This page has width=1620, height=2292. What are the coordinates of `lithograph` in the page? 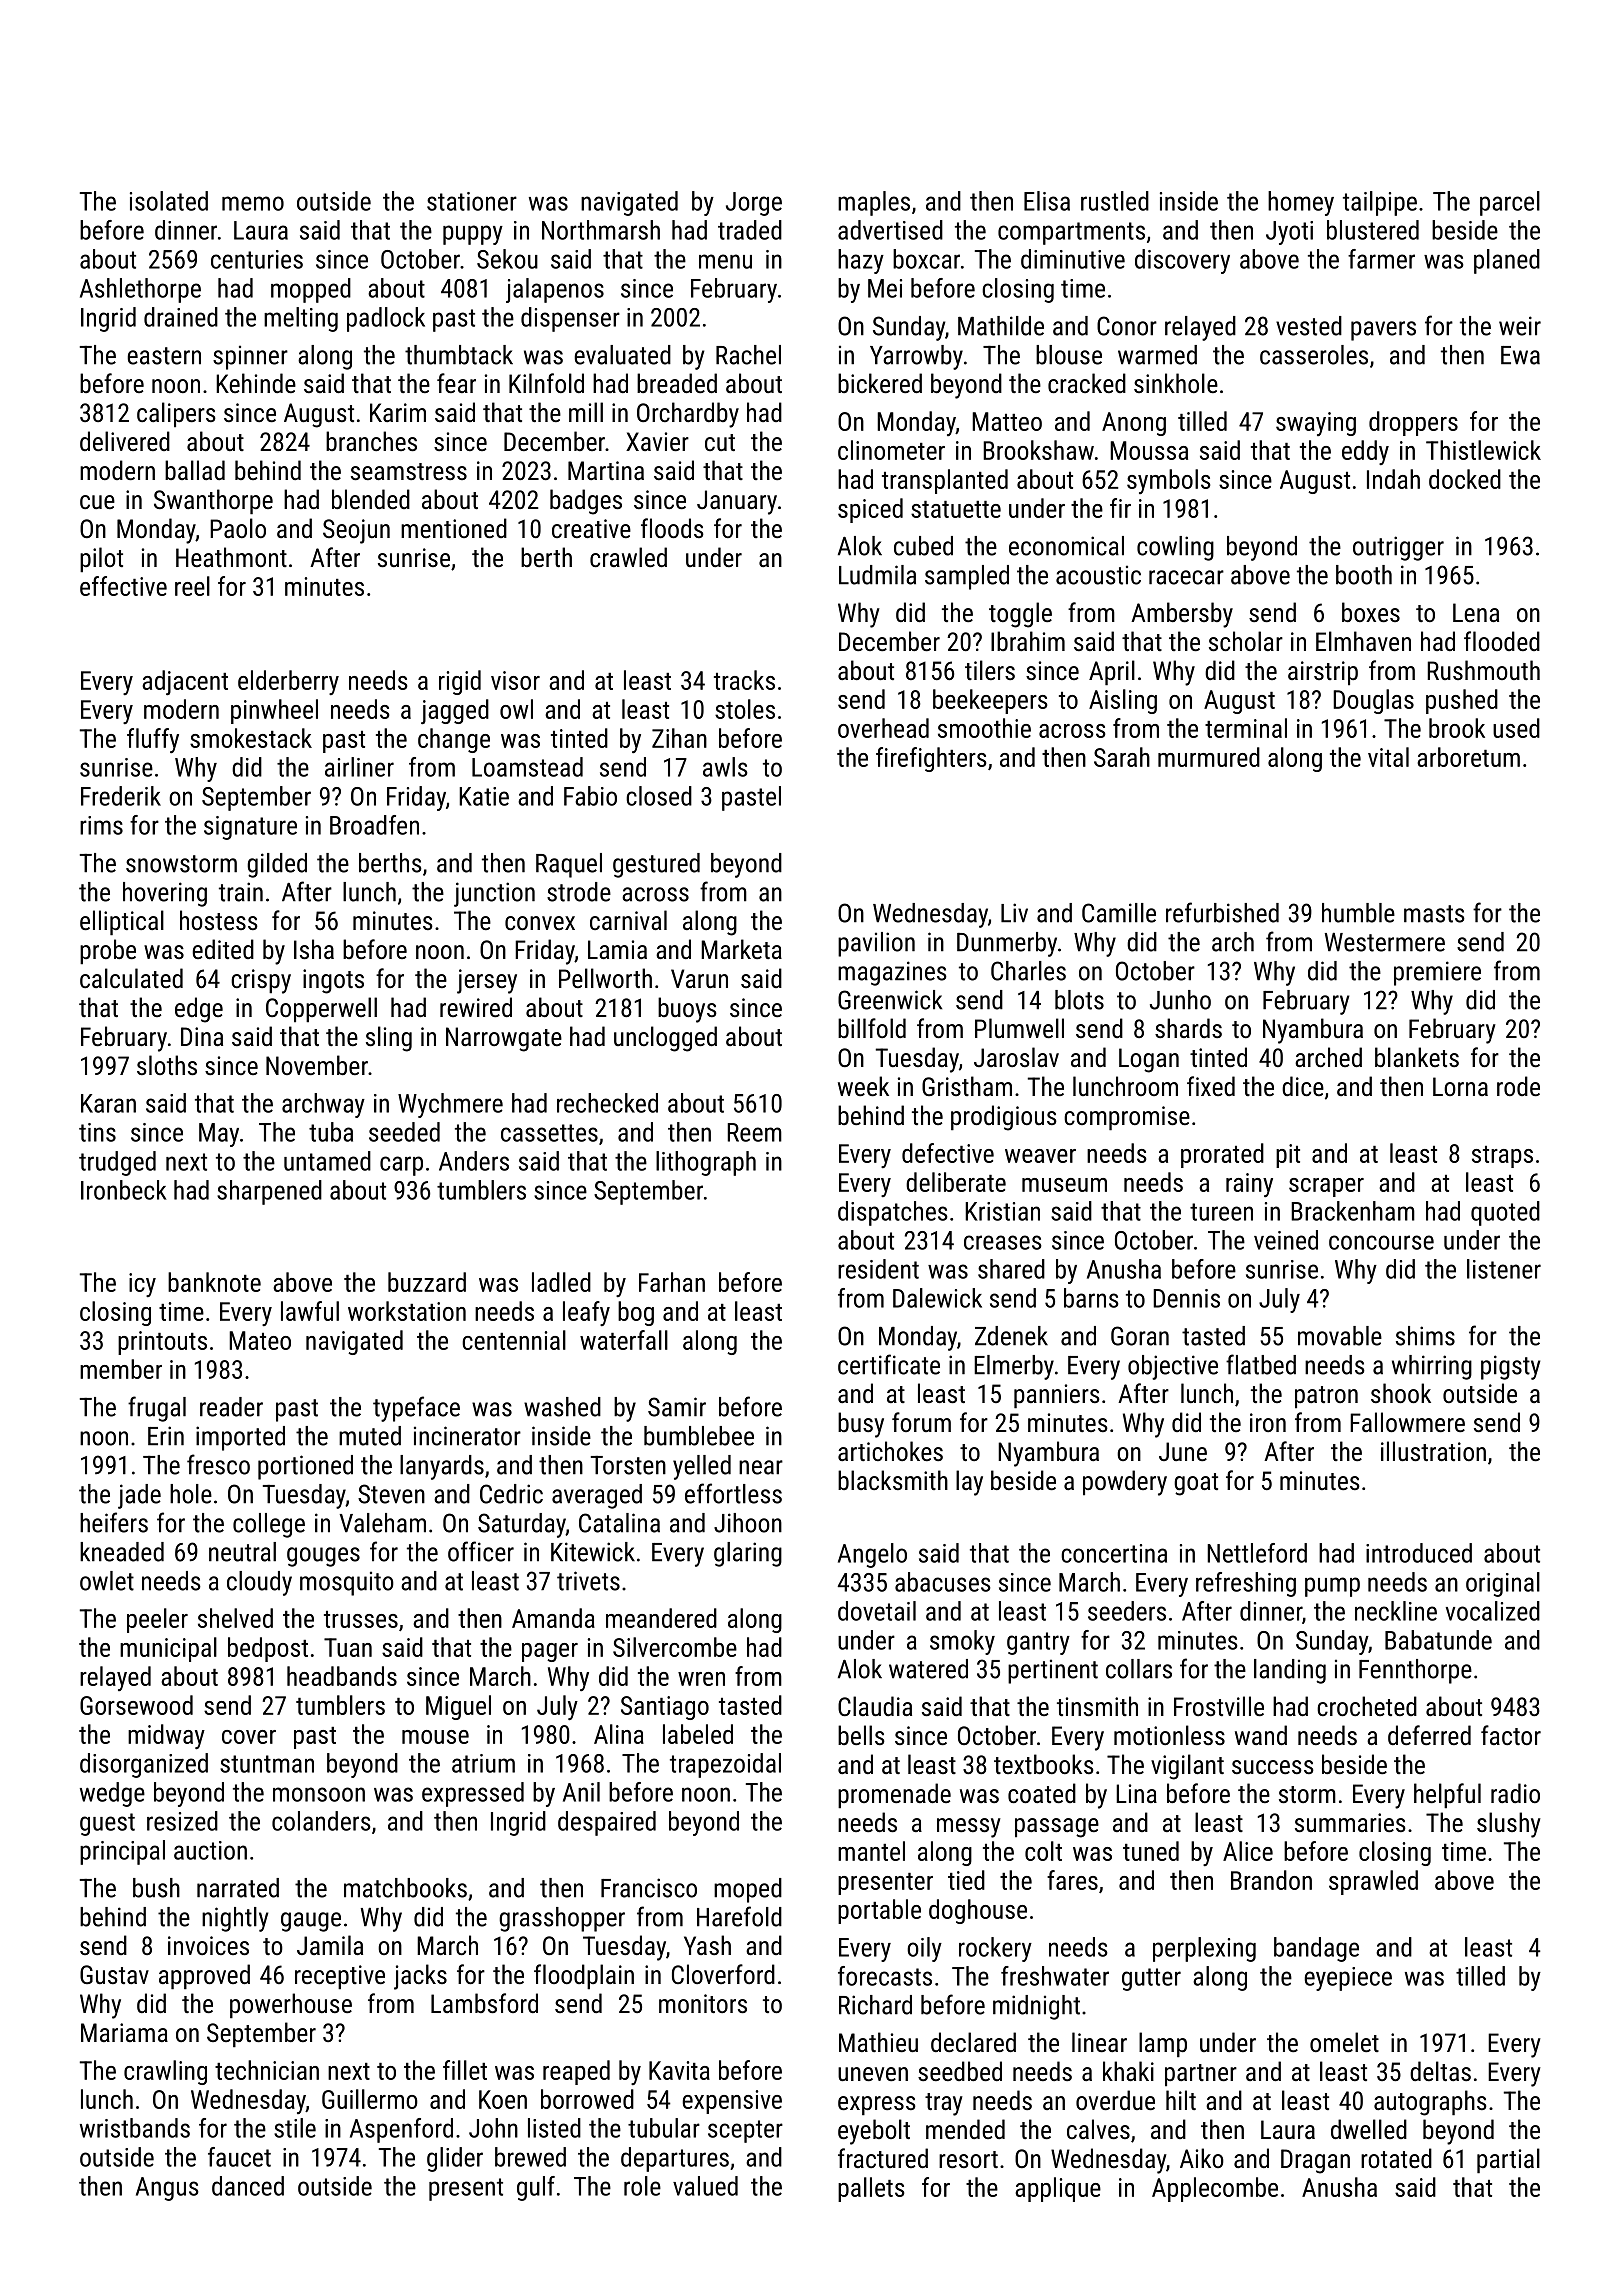 It's located at (706, 1163).
